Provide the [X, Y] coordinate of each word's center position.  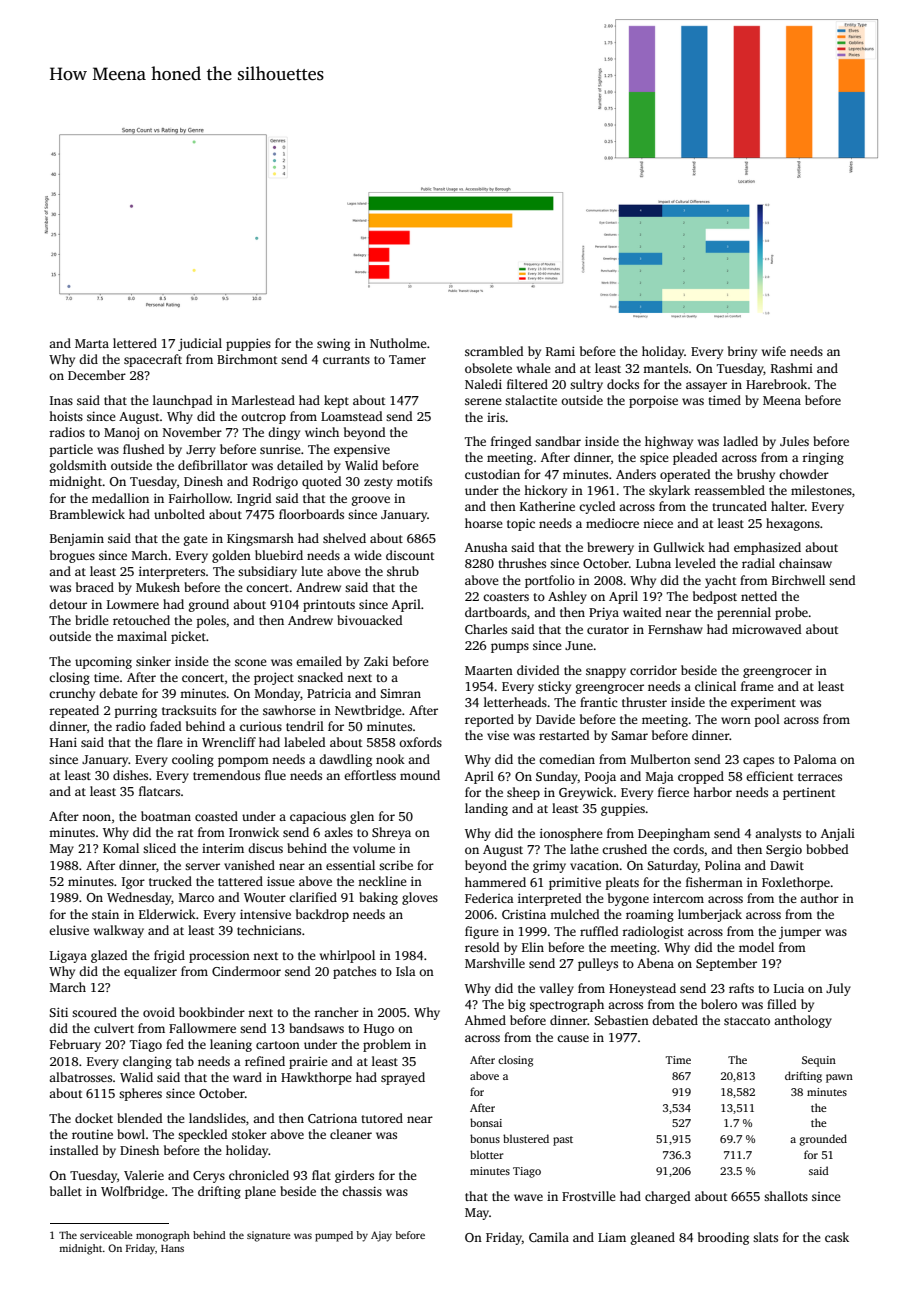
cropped [701, 777]
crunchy [72, 694]
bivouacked [369, 620]
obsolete [488, 368]
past [563, 1141]
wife [774, 351]
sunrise [280, 449]
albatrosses [80, 1077]
